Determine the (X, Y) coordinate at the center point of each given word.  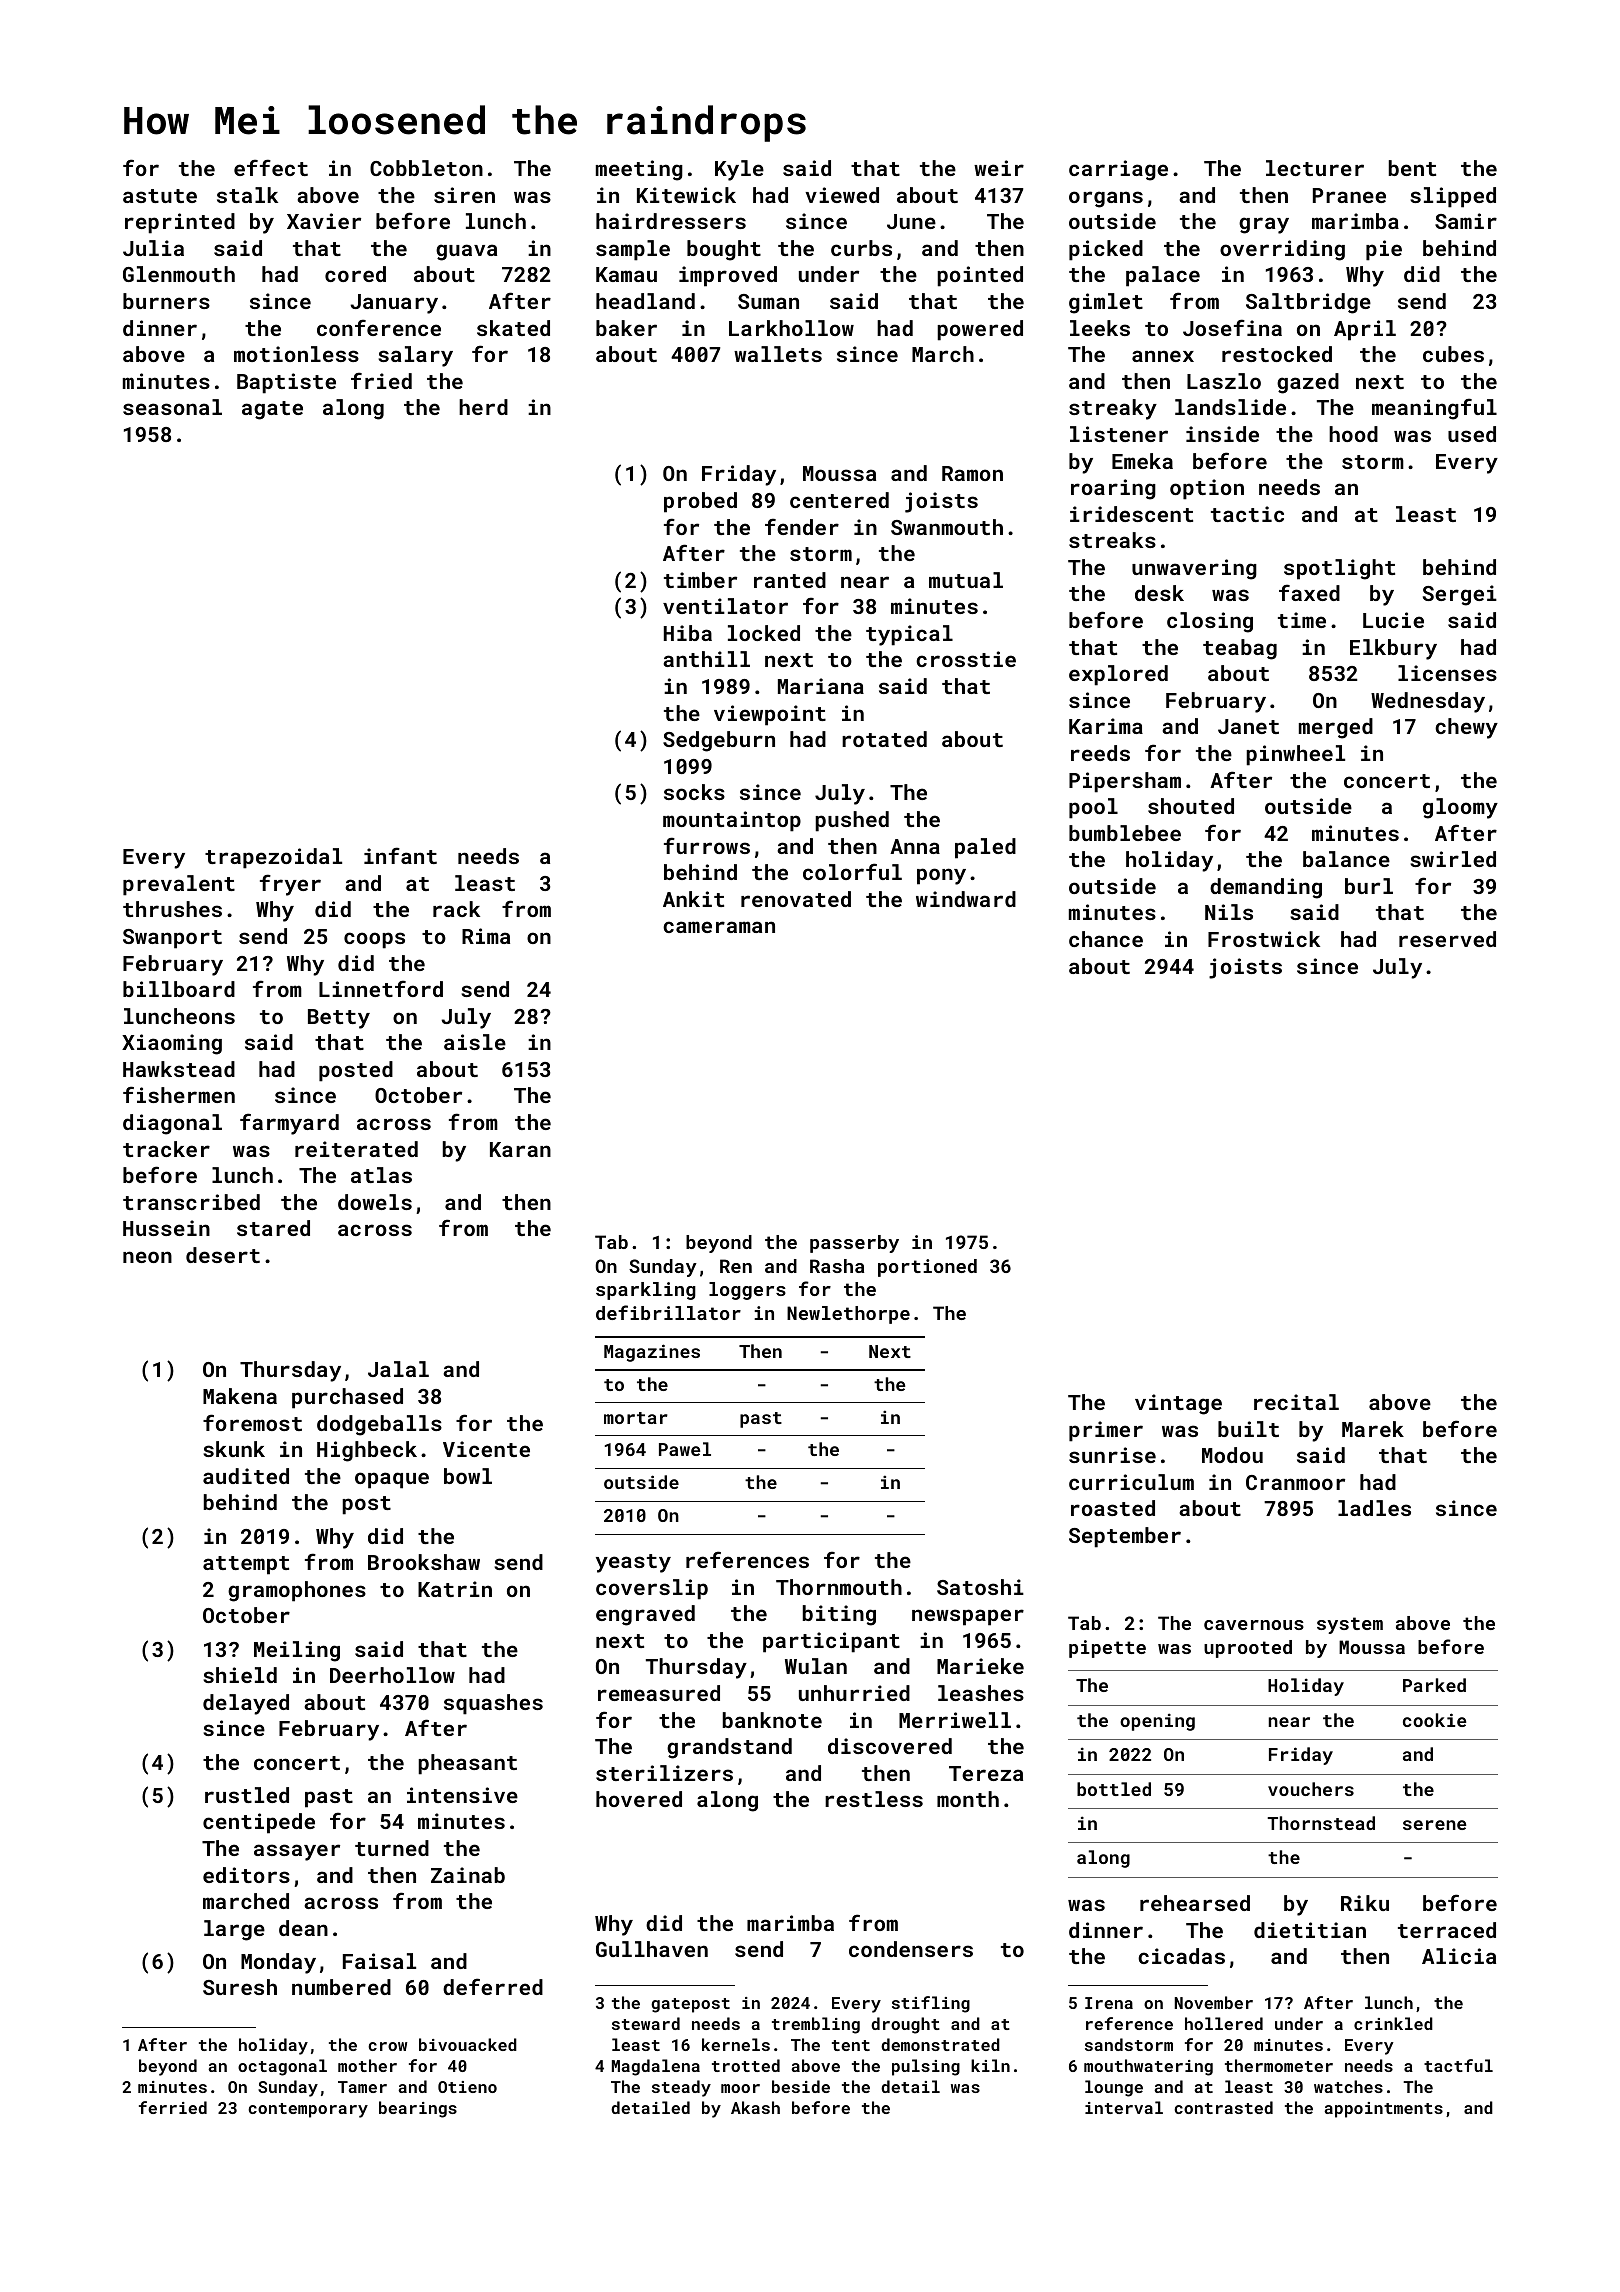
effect (271, 167)
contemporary (308, 2110)
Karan (520, 1149)
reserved (1447, 939)
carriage (1118, 170)
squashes (493, 1704)
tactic (1247, 514)
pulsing (926, 2067)
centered (839, 500)
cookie (1434, 1720)
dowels (375, 1202)
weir (999, 168)
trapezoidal (273, 858)
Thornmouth (839, 1587)
